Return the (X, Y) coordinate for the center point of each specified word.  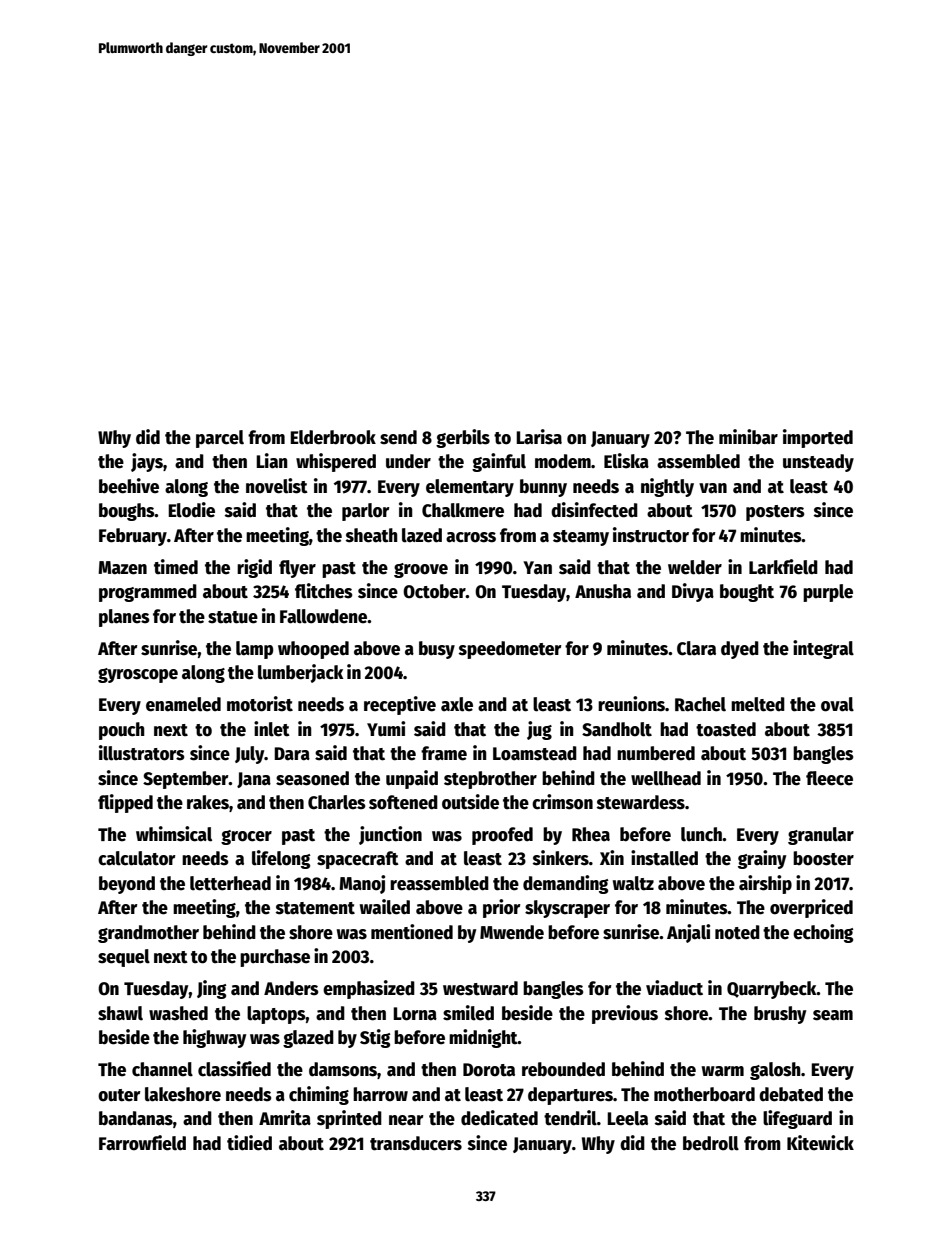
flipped (125, 803)
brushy (780, 1015)
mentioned (412, 932)
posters (775, 513)
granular (821, 836)
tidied (249, 1143)
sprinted (349, 1119)
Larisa (539, 437)
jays (147, 462)
